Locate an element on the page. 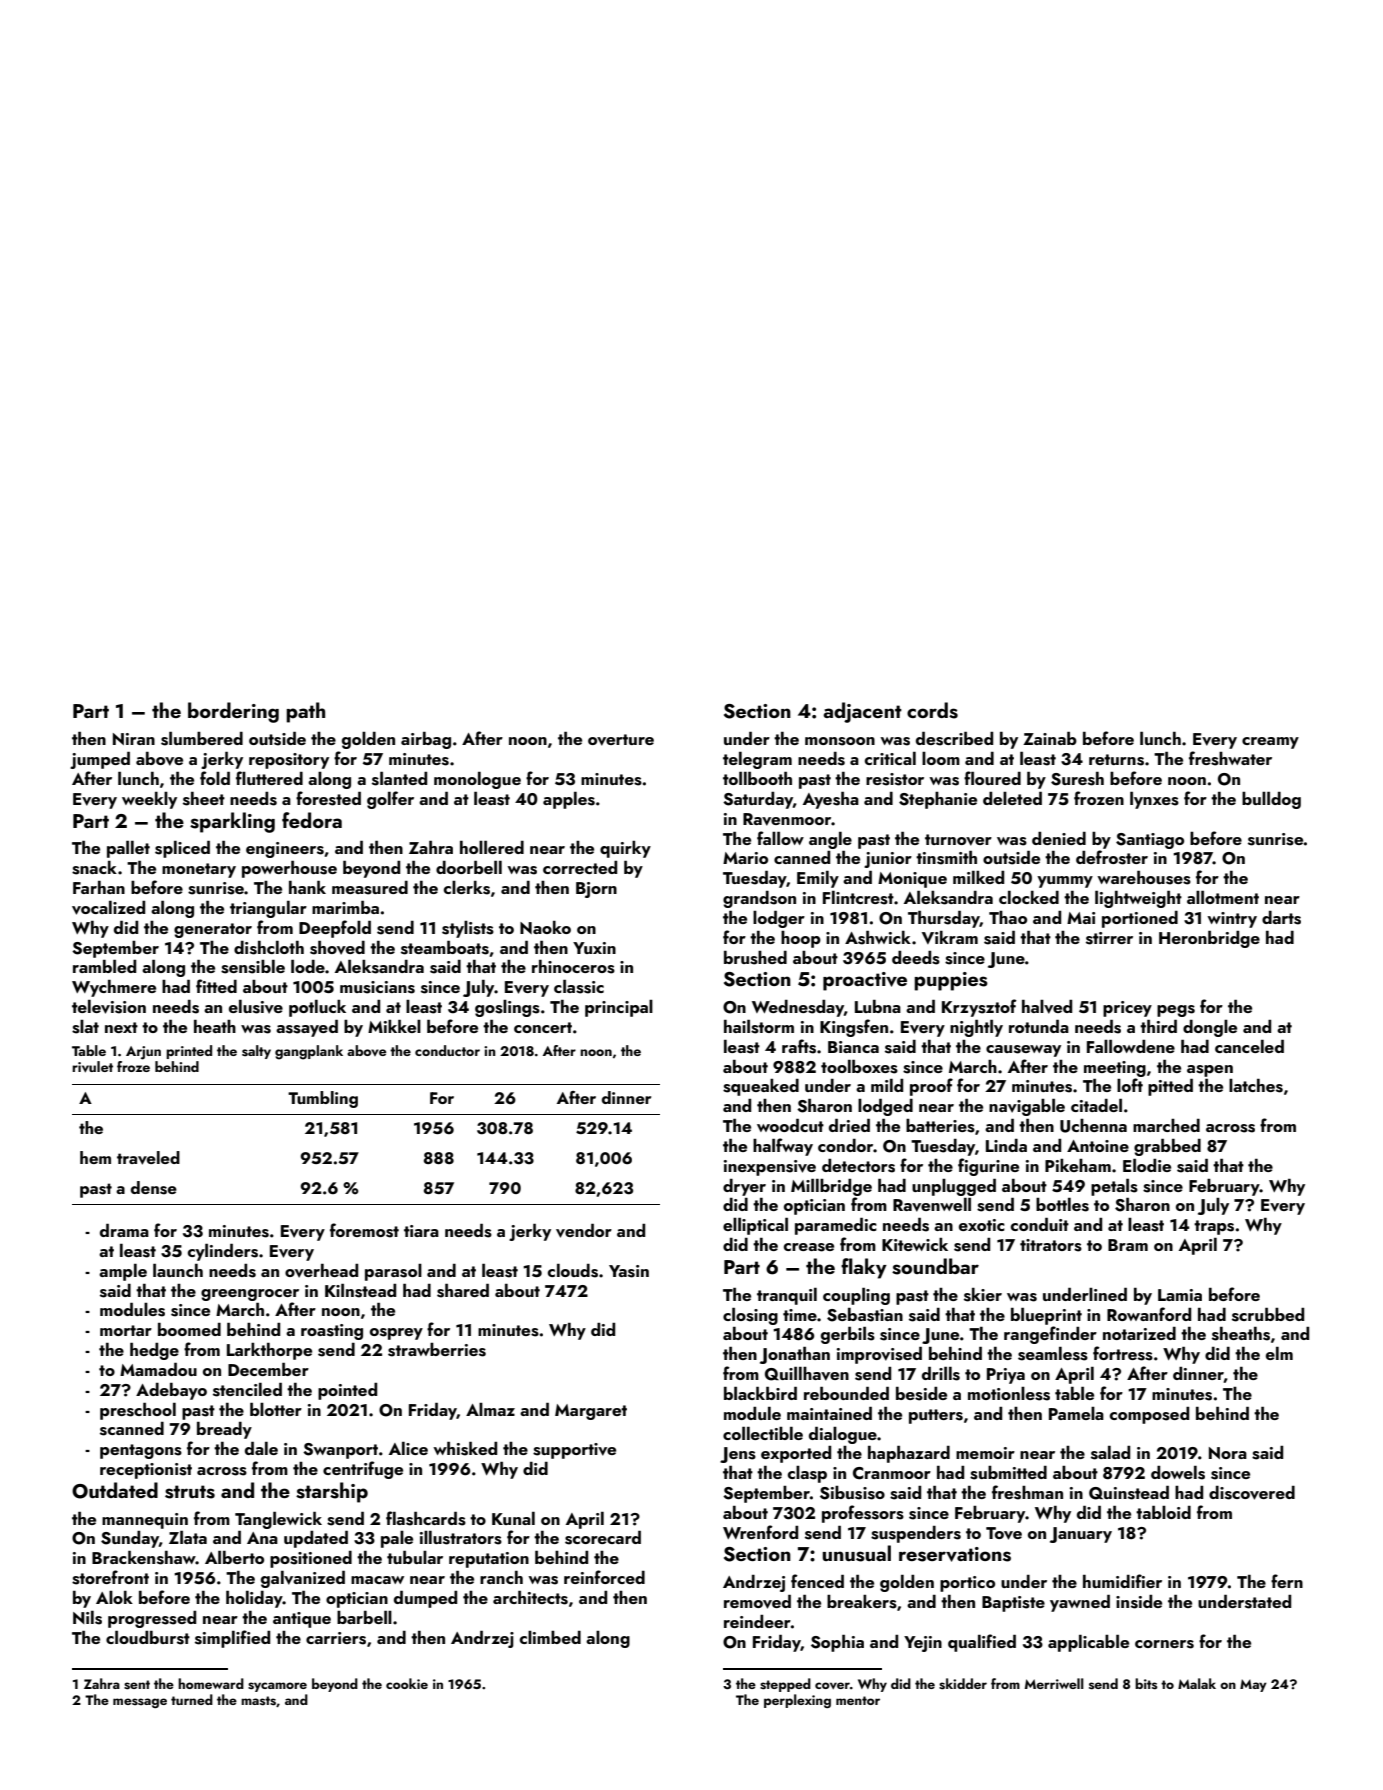 The height and width of the image is (1790, 1383). Niran is located at coordinates (134, 739).
